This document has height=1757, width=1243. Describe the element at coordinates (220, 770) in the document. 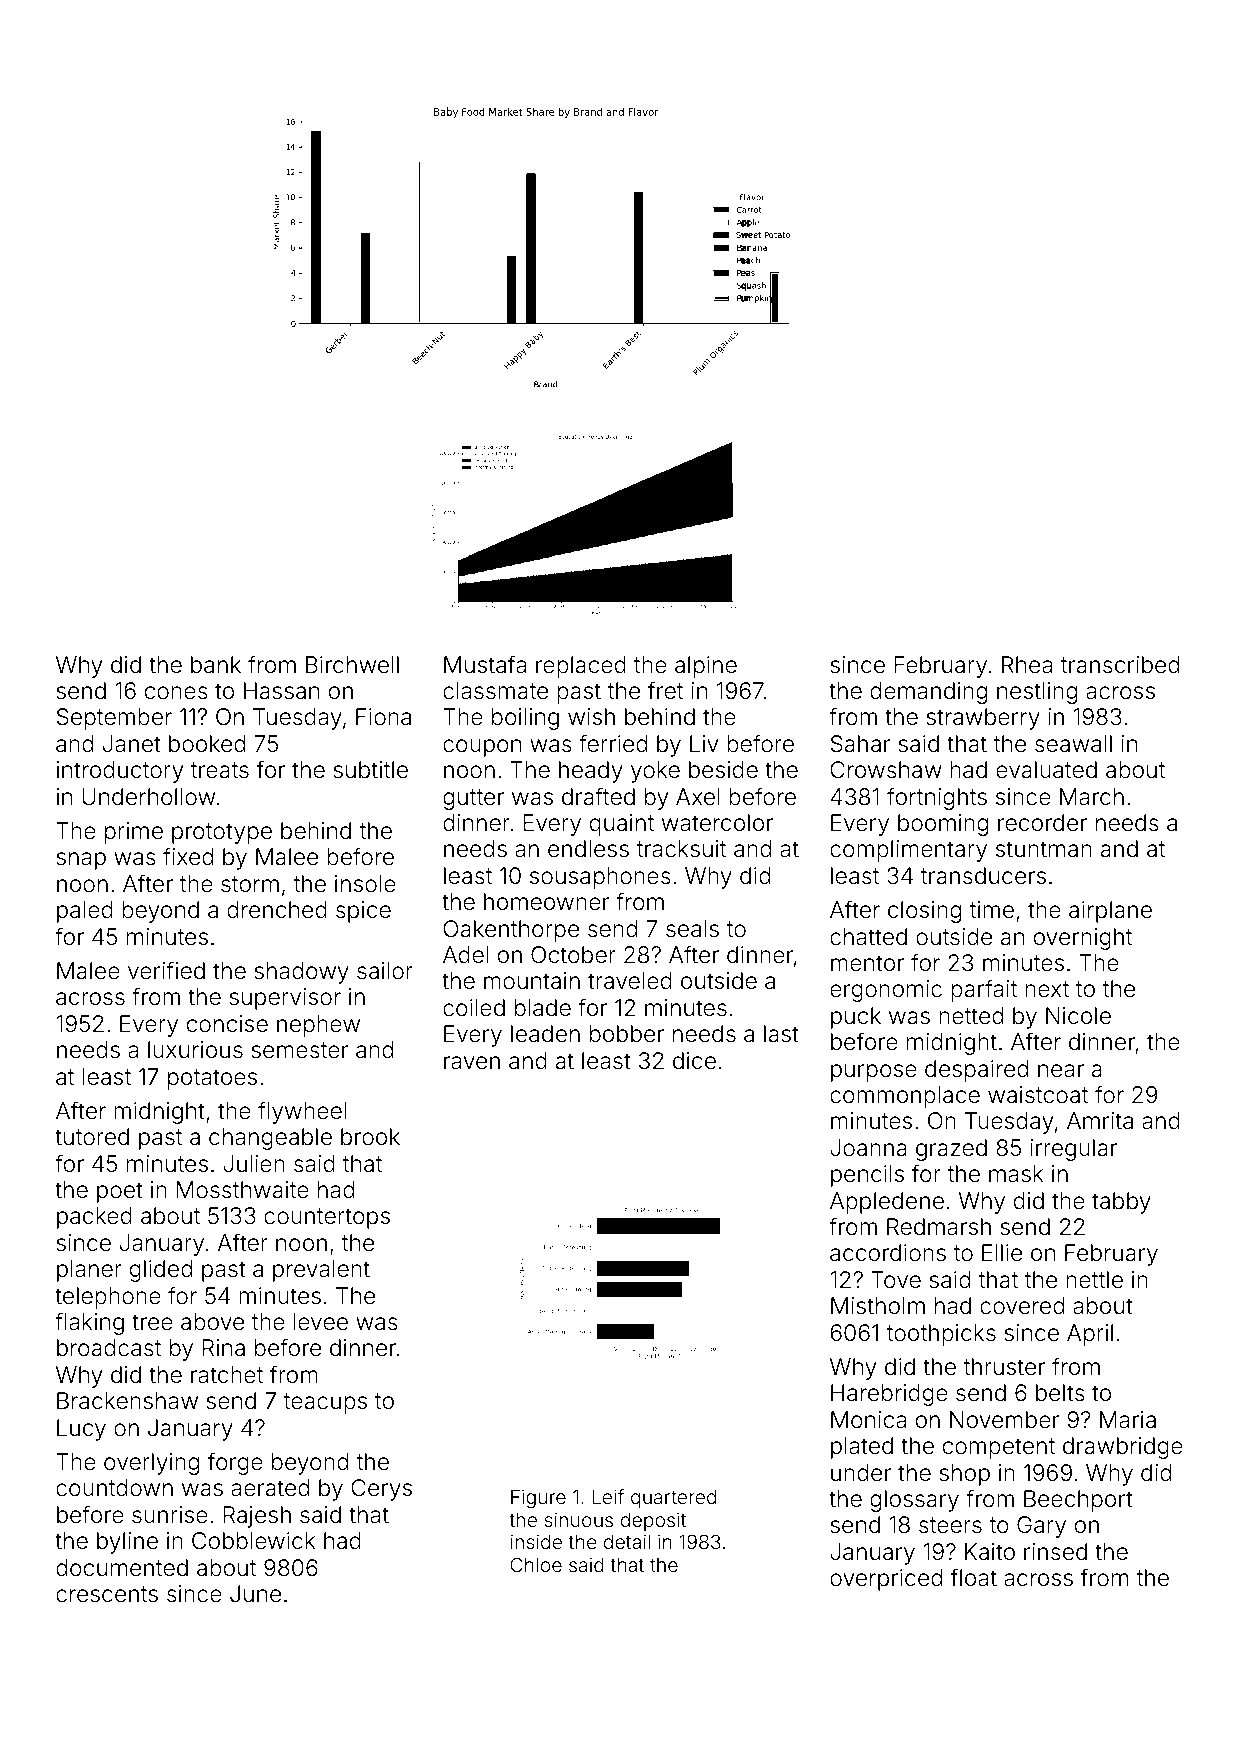

I see `treats` at that location.
